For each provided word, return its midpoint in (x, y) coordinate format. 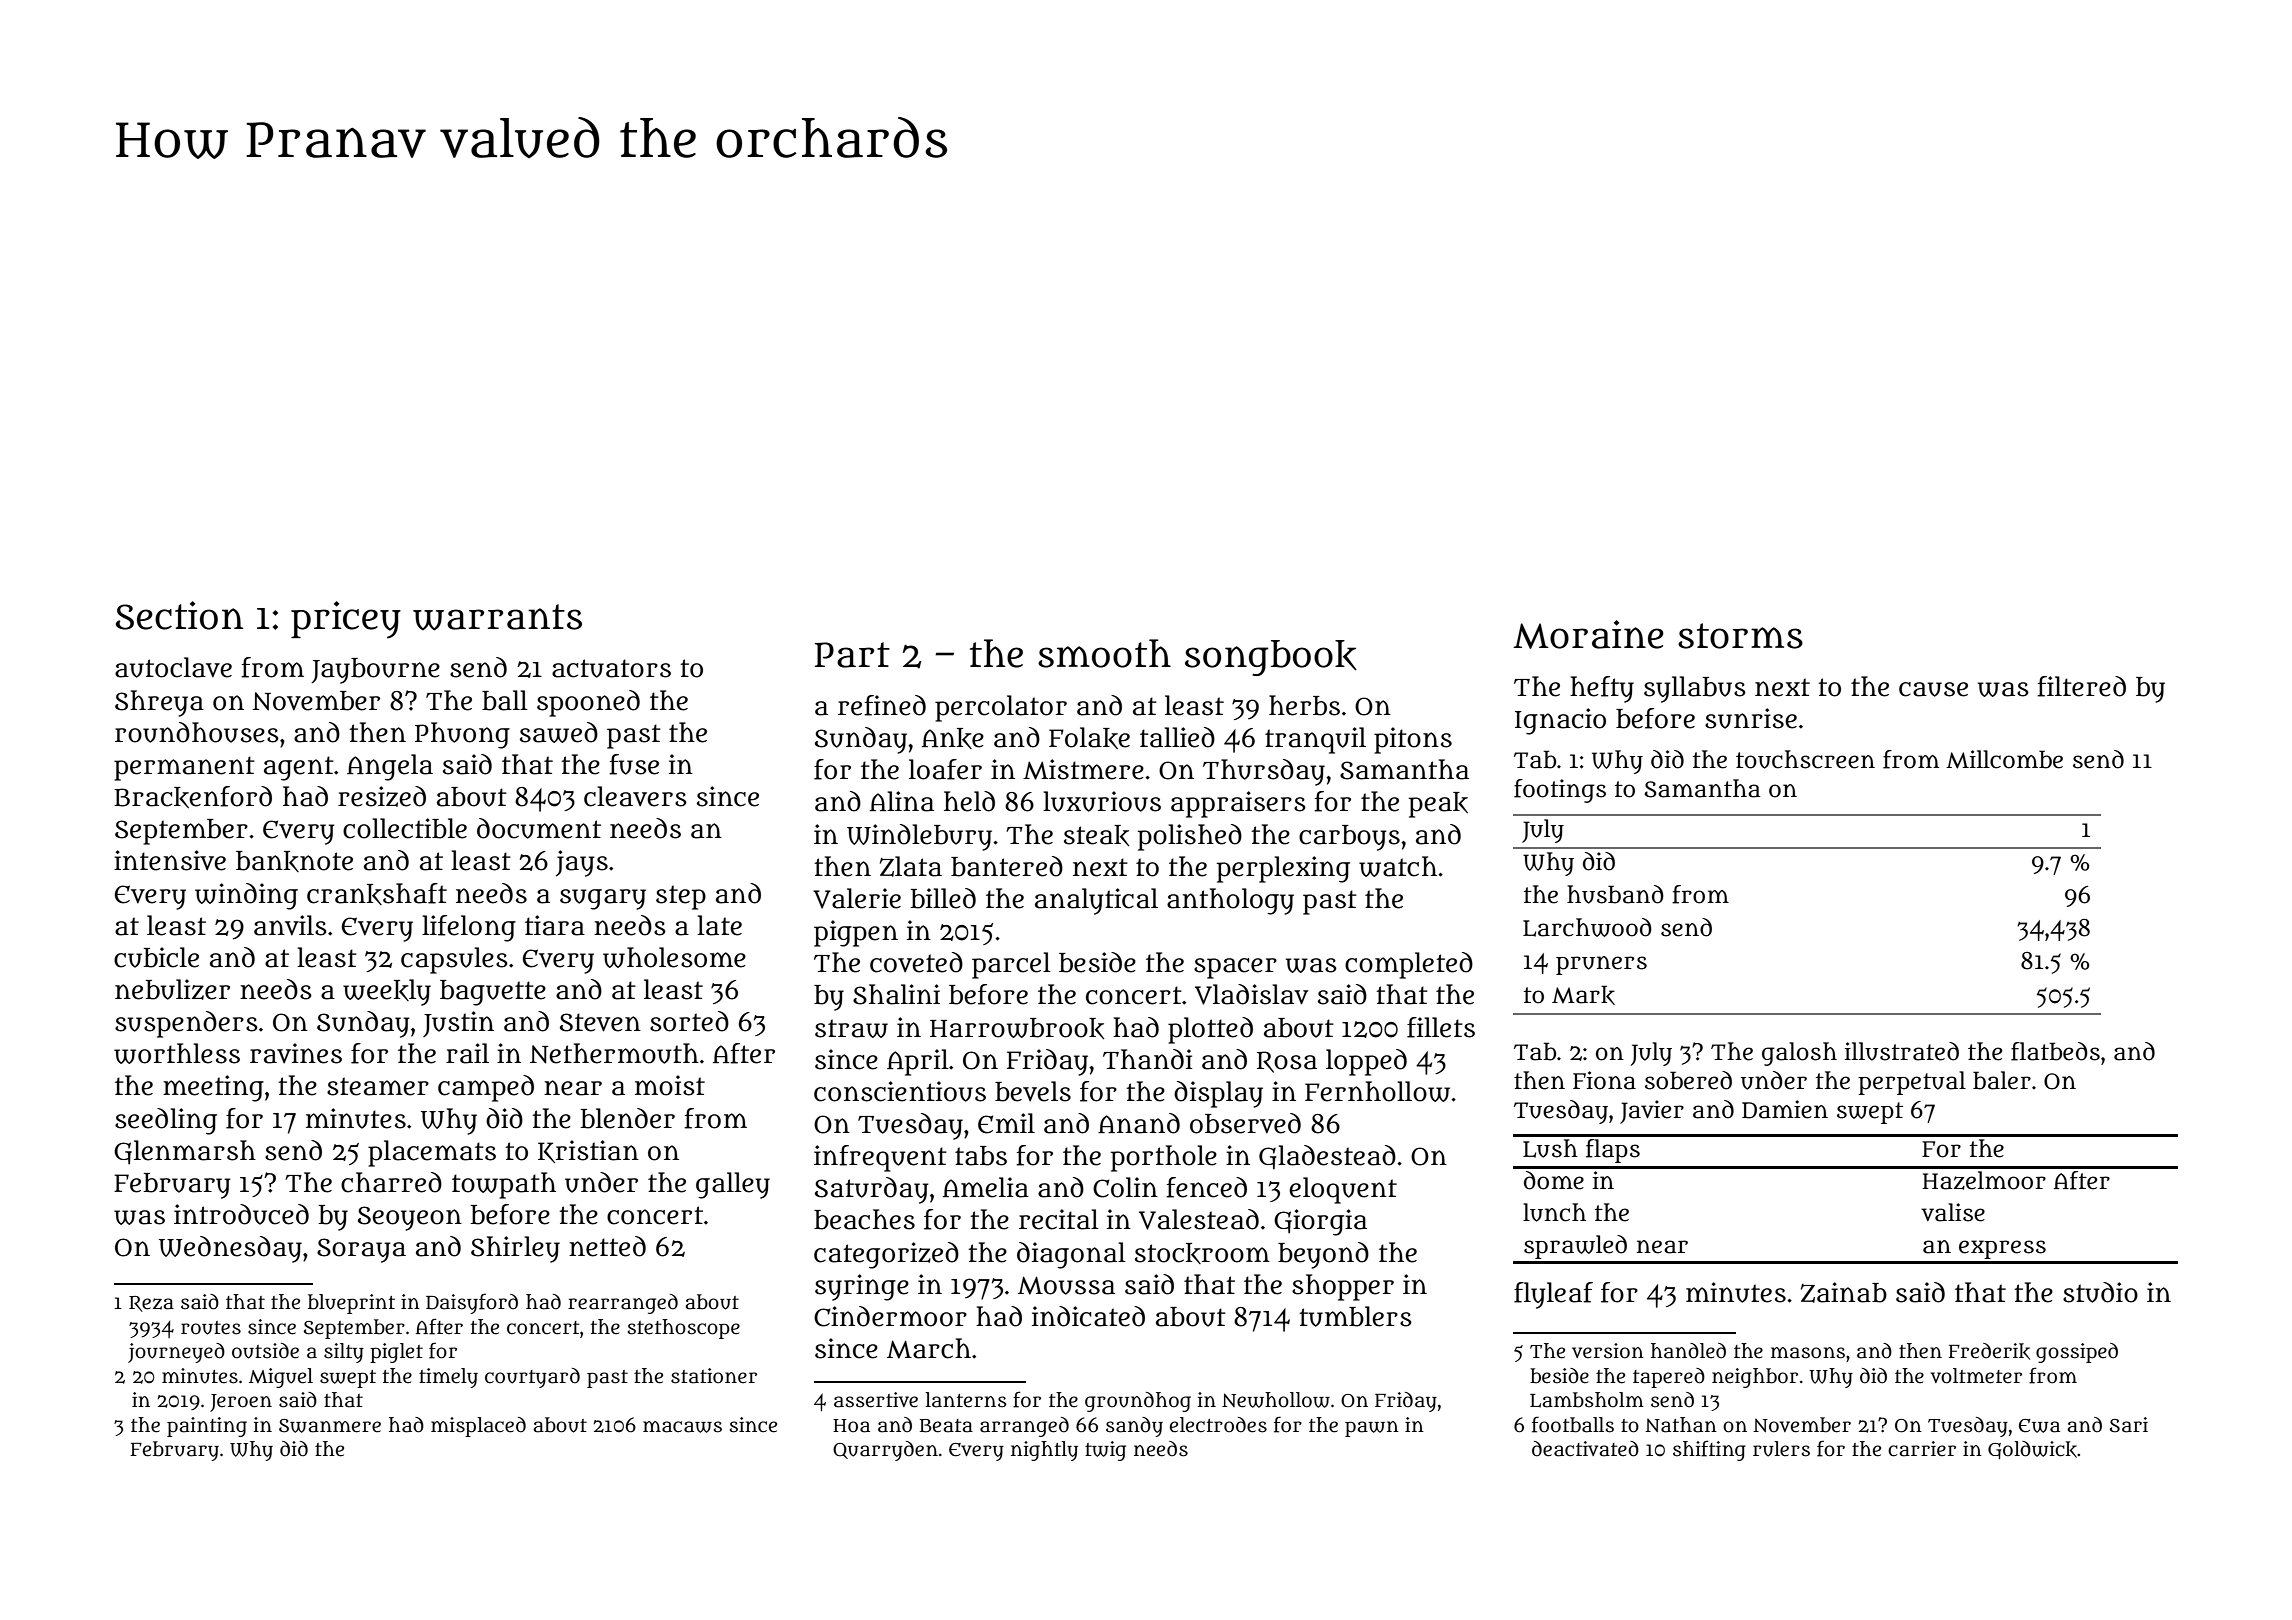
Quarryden (885, 1451)
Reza (151, 1304)
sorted (689, 1021)
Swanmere (330, 1426)
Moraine (1588, 634)
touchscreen (1805, 759)
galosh (1799, 1054)
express (2002, 1249)
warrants (497, 617)
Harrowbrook (1017, 1028)
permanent (184, 768)
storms (1740, 636)
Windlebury (919, 837)
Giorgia (1320, 1222)
